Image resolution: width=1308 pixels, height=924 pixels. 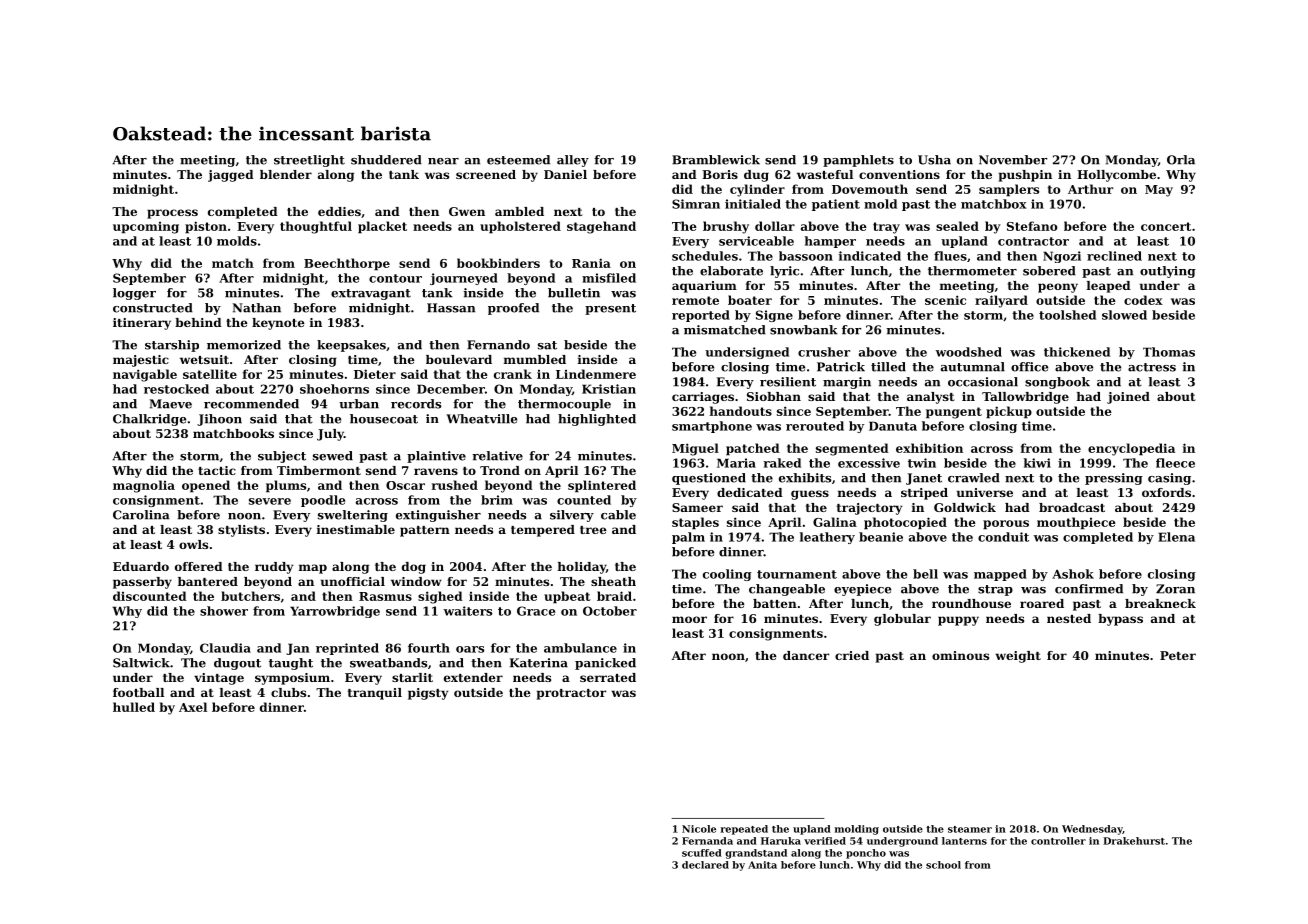 I want to click on Lindenmere, so click(x=596, y=374).
